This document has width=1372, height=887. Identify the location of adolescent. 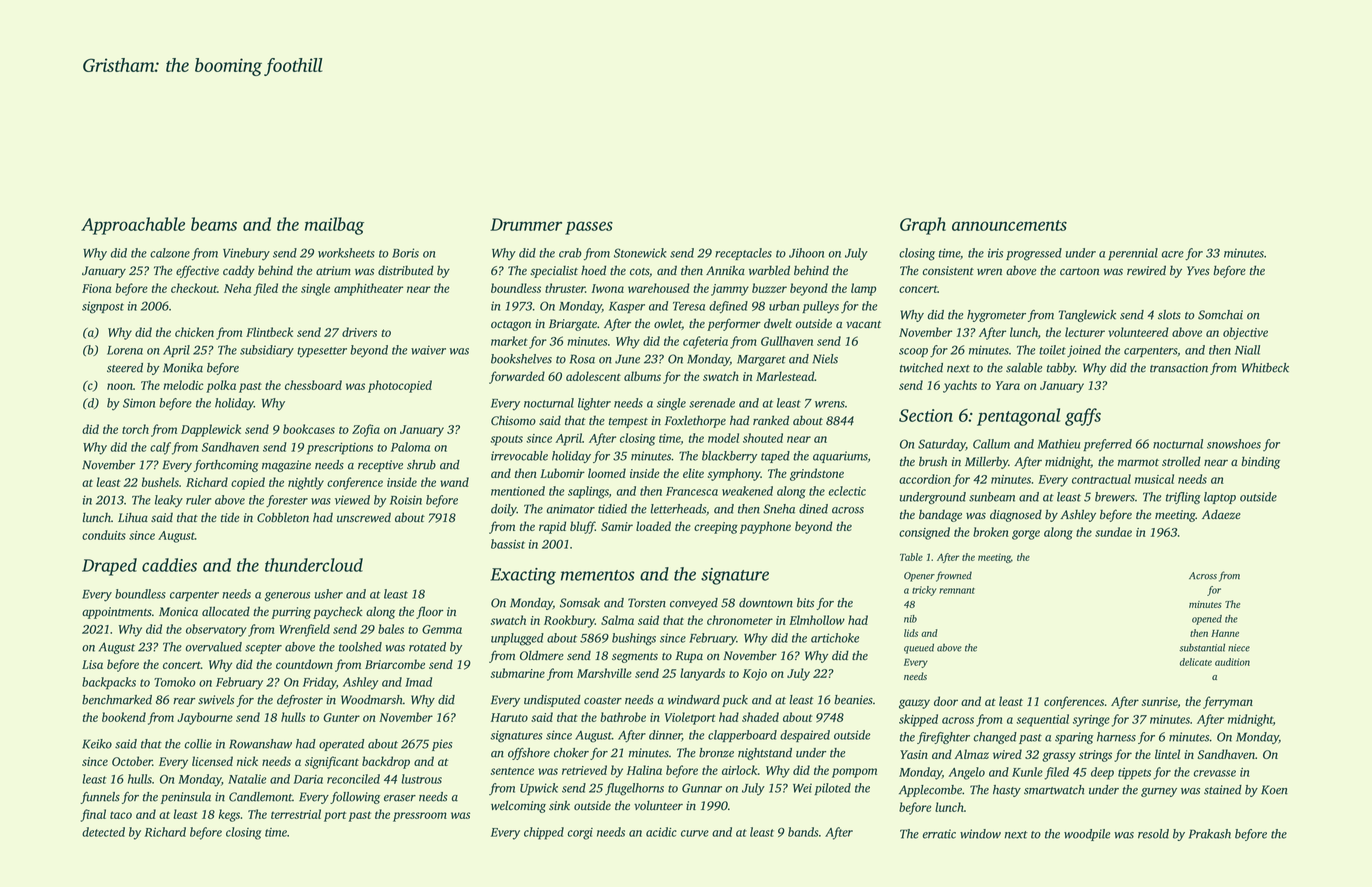
(593, 376).
